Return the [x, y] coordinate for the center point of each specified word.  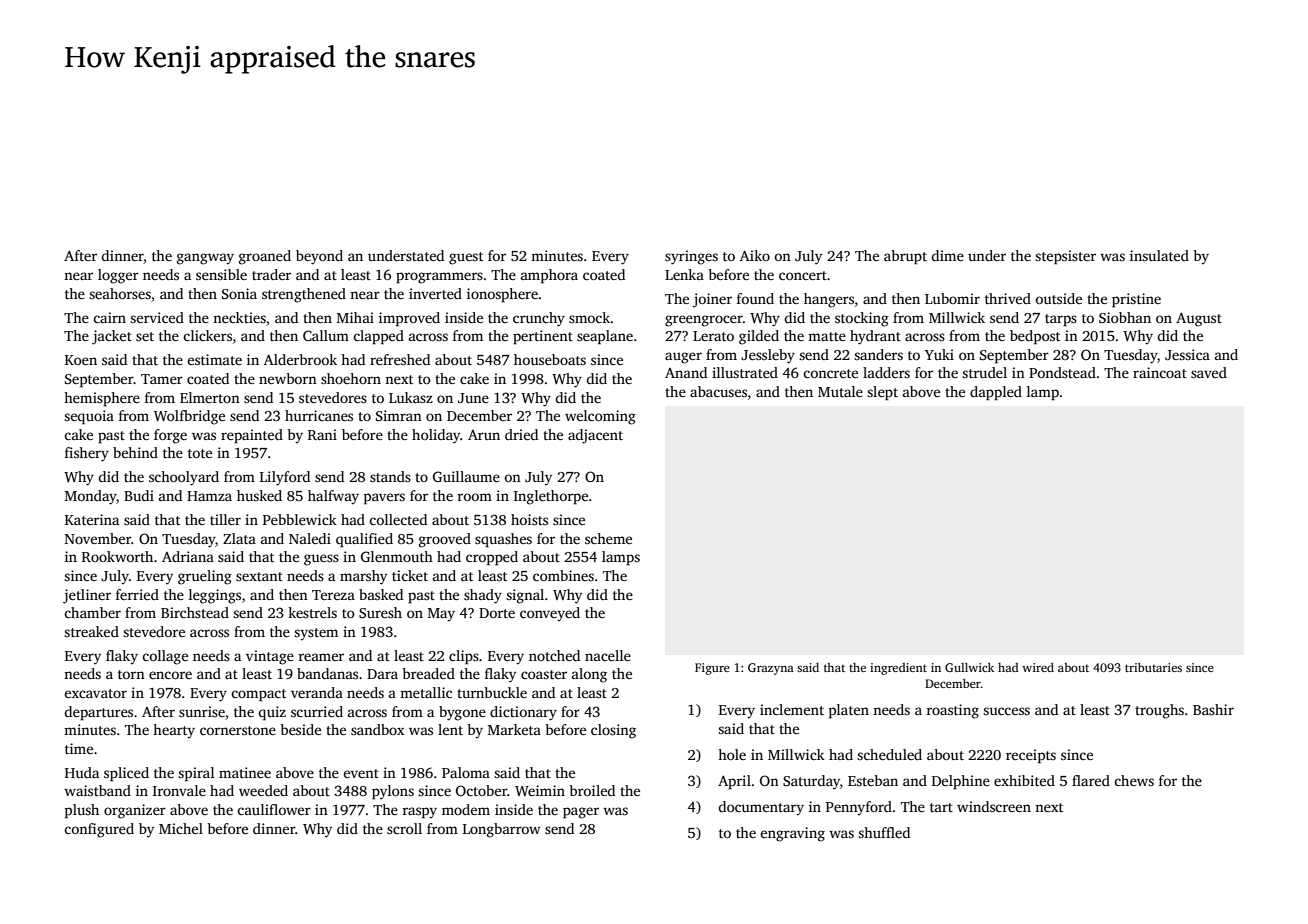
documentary [761, 808]
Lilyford [285, 478]
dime [948, 255]
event [361, 773]
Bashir [1213, 709]
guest [466, 258]
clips [464, 657]
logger [118, 276]
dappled [996, 393]
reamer [321, 657]
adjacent [595, 436]
